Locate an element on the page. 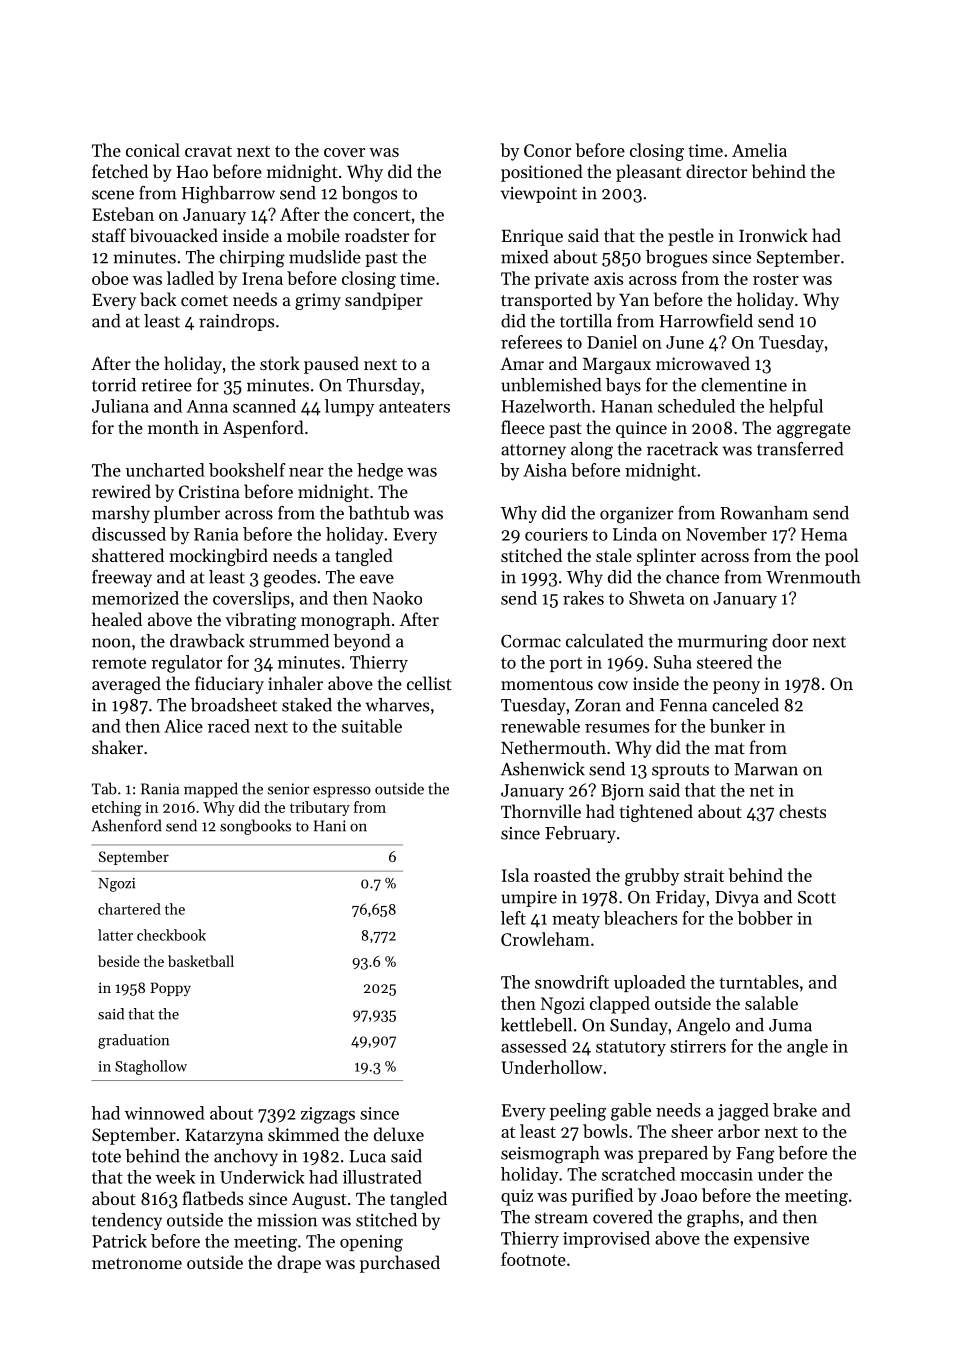  aggregate is located at coordinates (814, 430).
